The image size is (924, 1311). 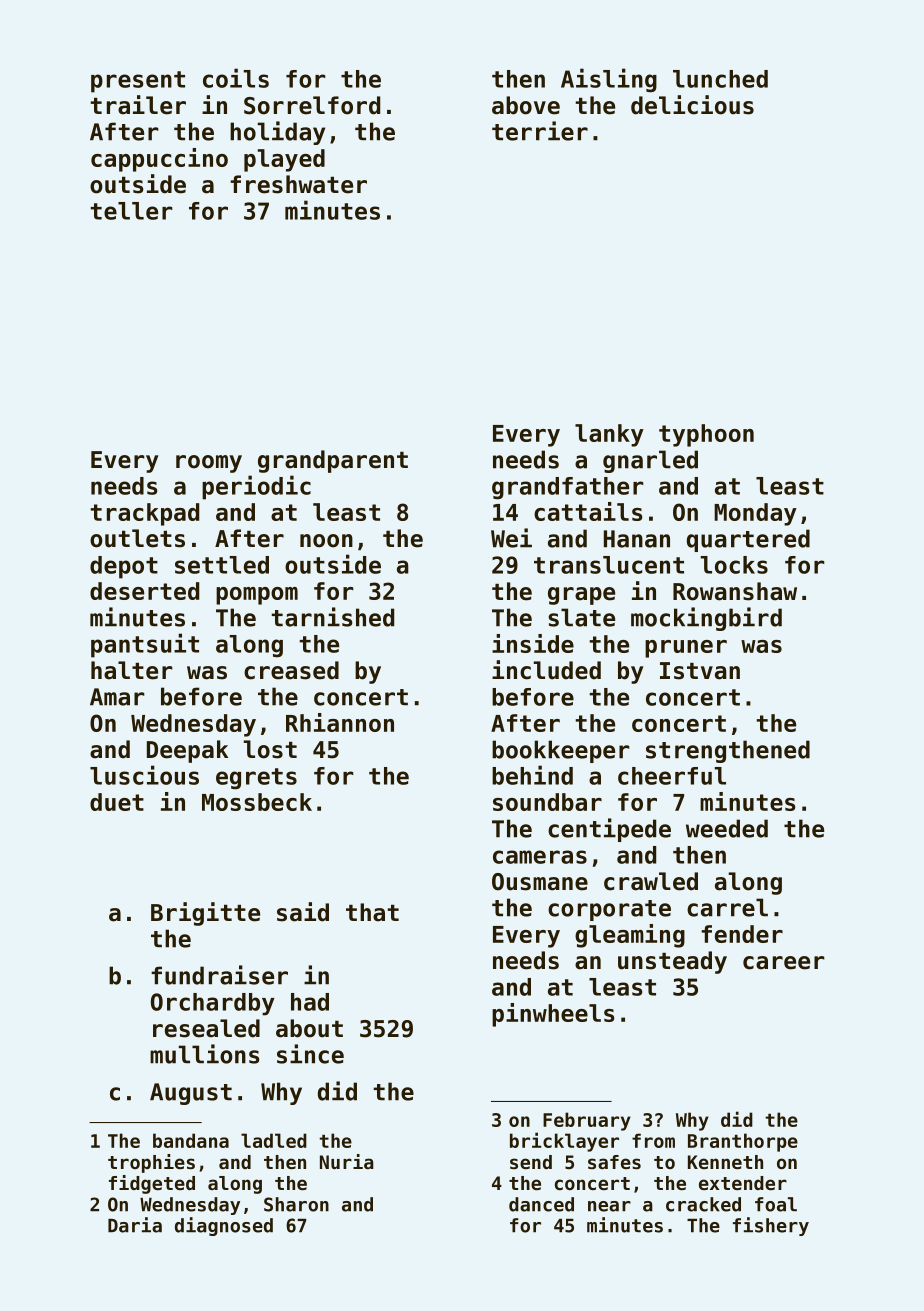 I want to click on Brigitte, so click(x=205, y=914).
